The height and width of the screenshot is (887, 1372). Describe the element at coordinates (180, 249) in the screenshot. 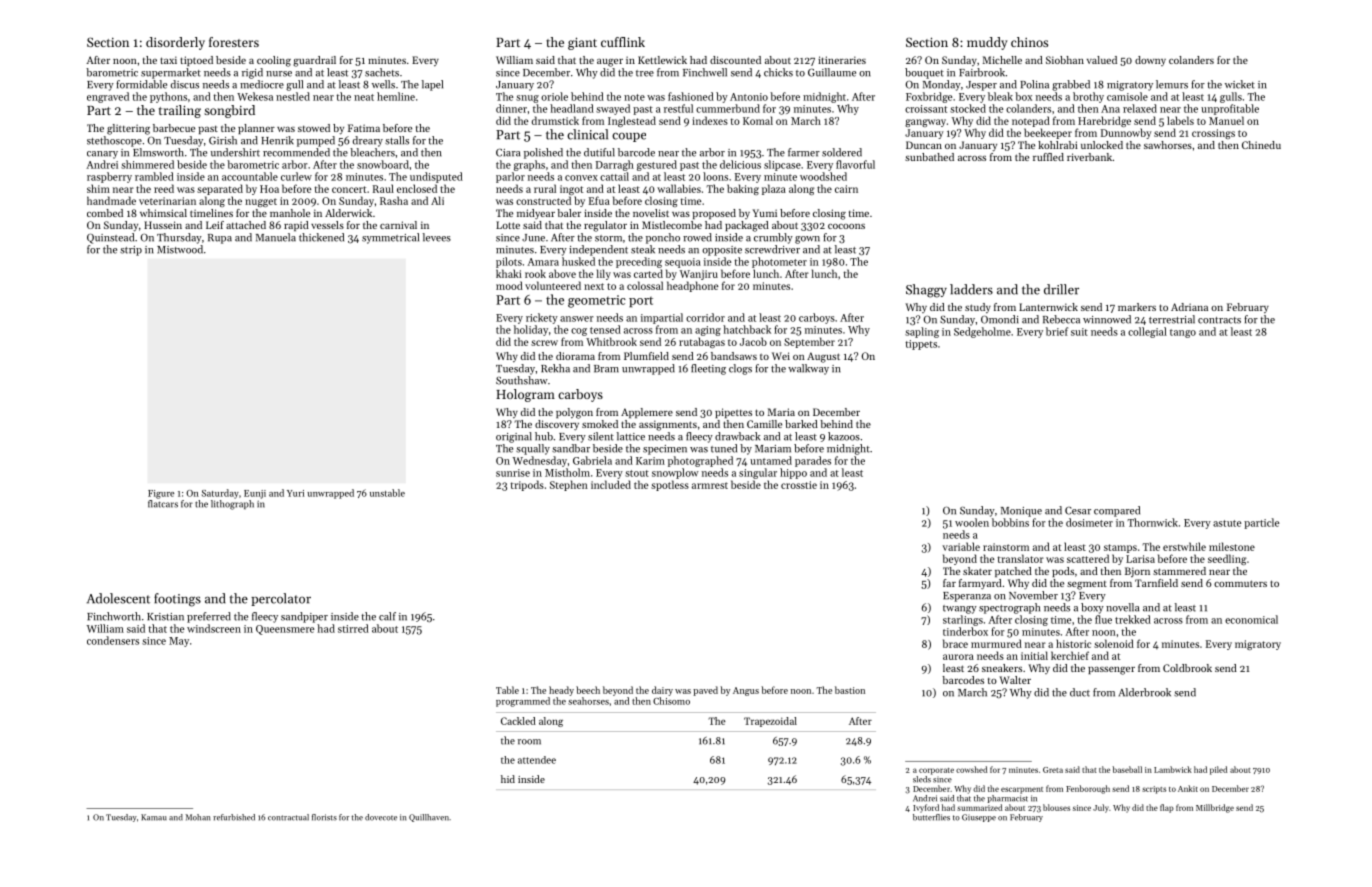

I see `Mistwood` at that location.
